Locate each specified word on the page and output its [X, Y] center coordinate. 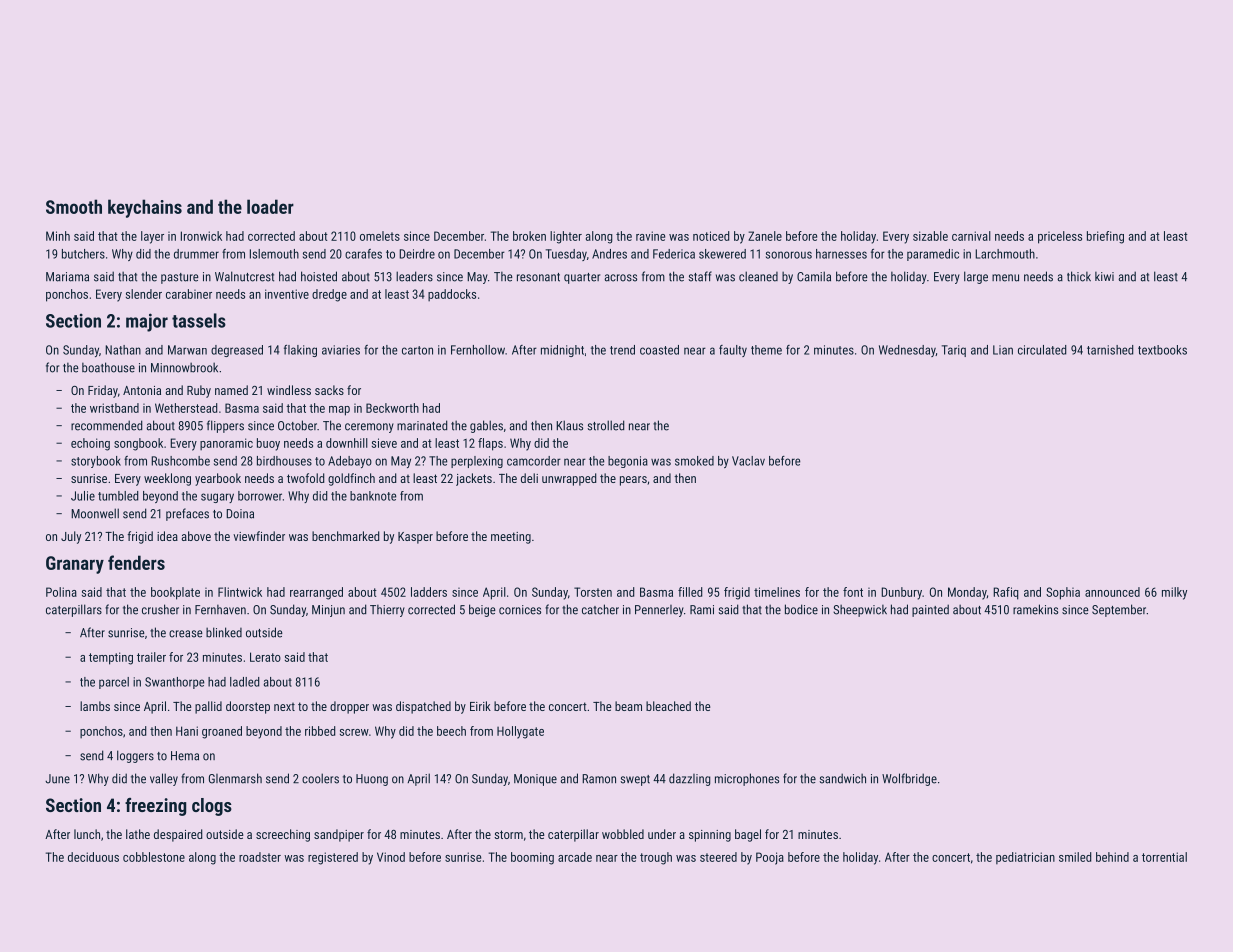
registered [333, 858]
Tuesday [566, 255]
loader [270, 206]
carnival [971, 236]
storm [508, 834]
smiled [1075, 857]
